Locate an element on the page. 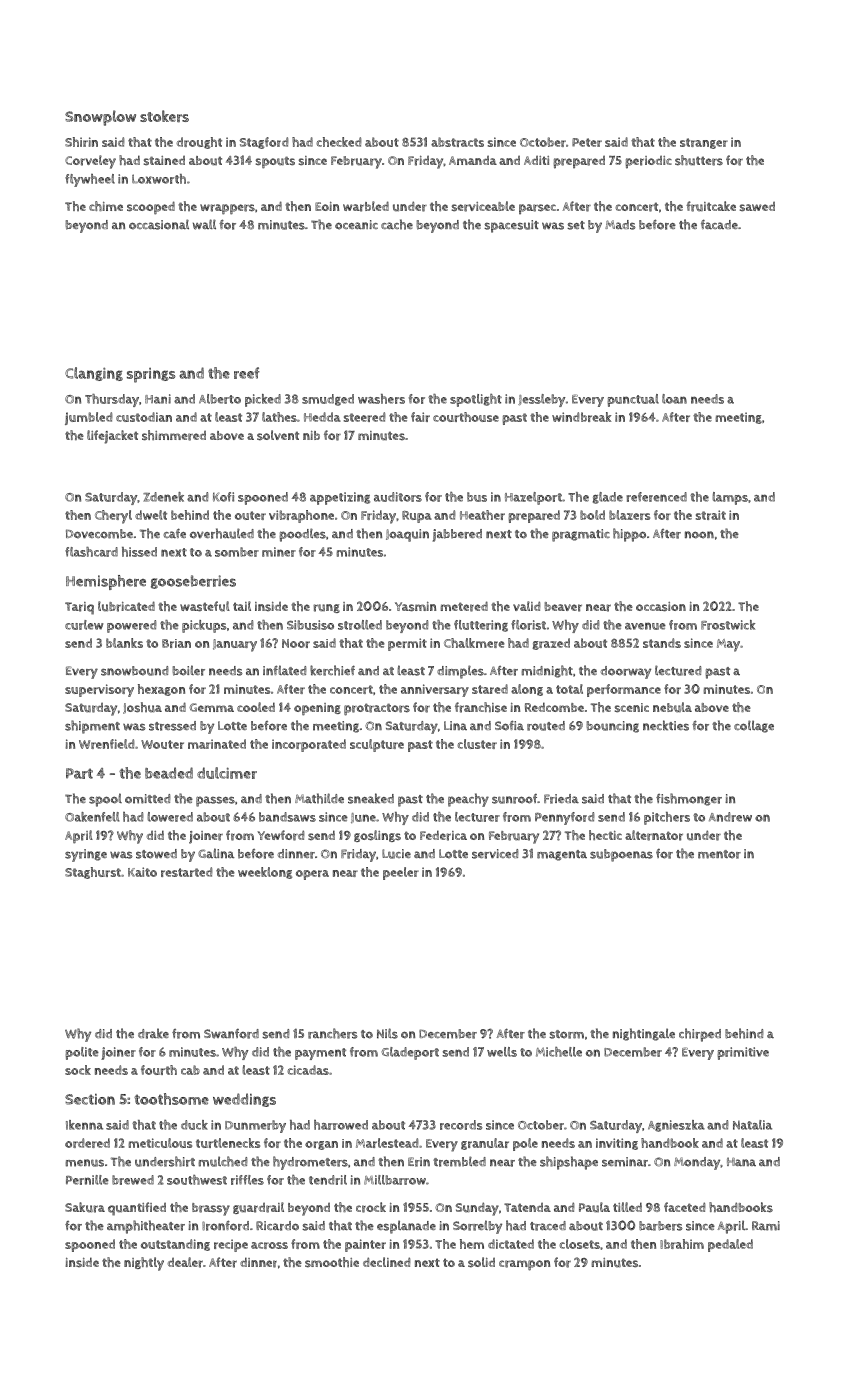 This page has height=1400, width=849. lifejacket is located at coordinates (112, 437).
